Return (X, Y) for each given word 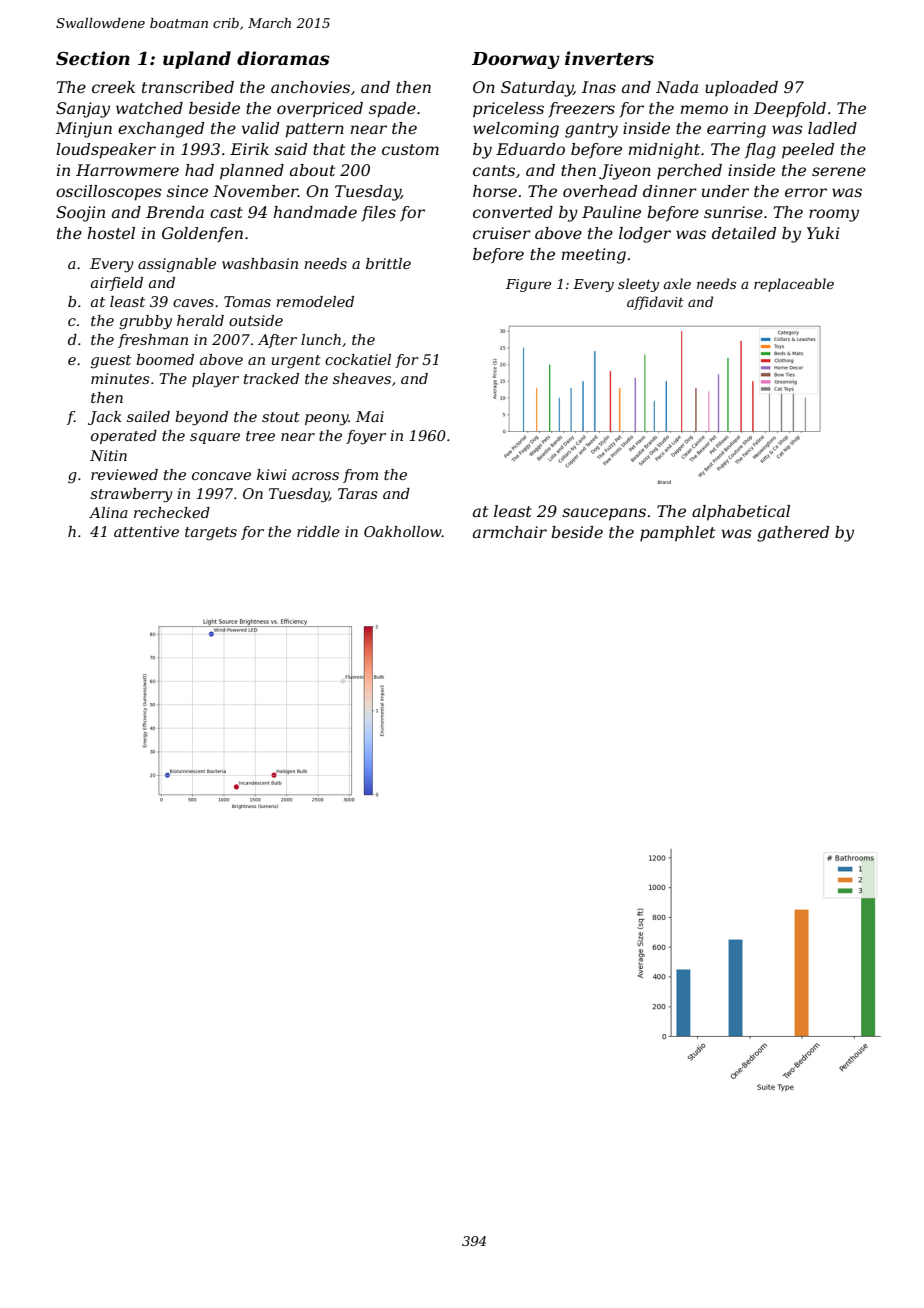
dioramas (283, 58)
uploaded (741, 89)
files (378, 213)
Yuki (823, 233)
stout (281, 417)
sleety (638, 285)
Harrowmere (127, 170)
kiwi (271, 474)
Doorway (516, 60)
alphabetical (741, 513)
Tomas (247, 301)
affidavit (655, 303)
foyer (366, 437)
